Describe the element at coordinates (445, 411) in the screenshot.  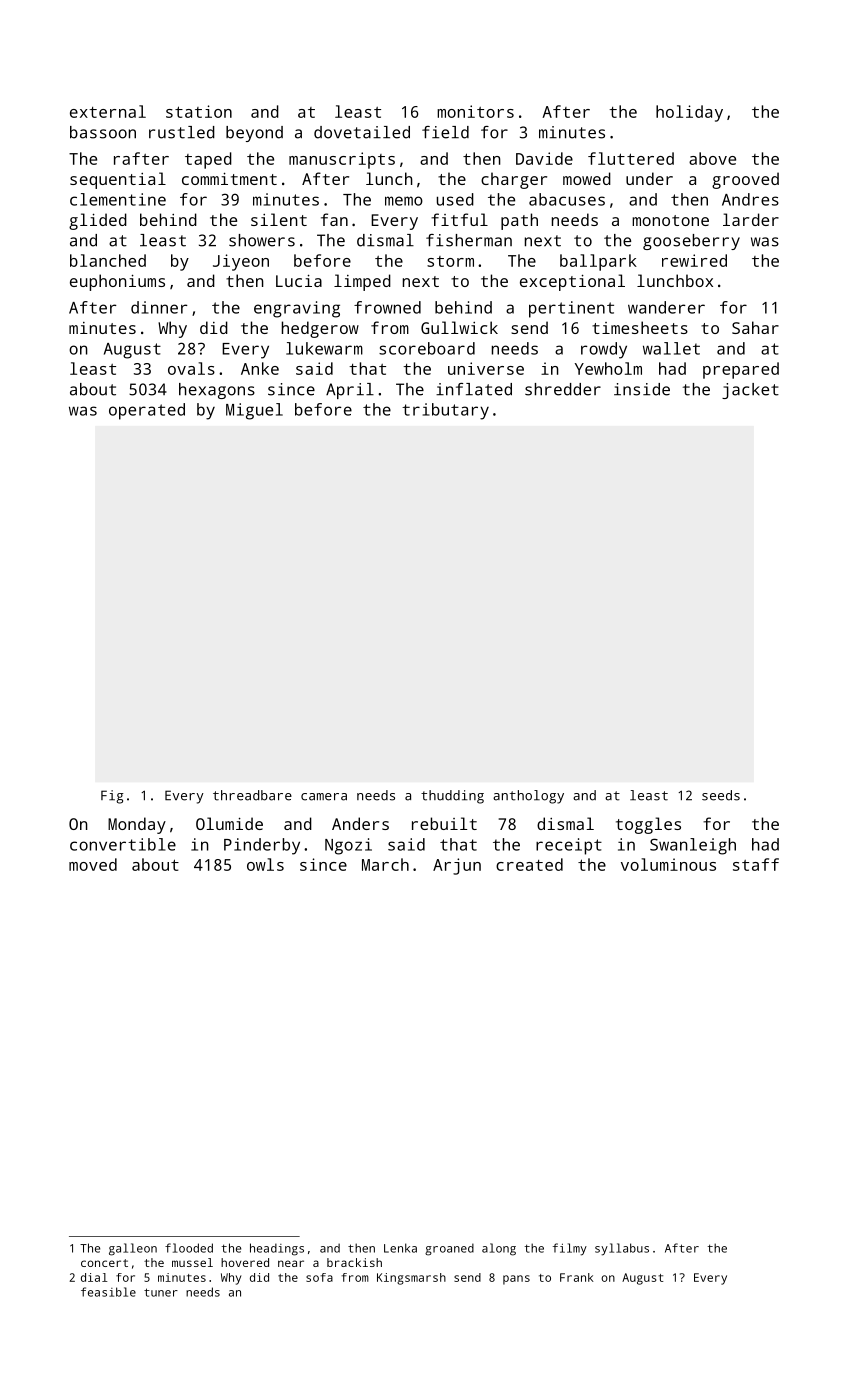
I see `tributary` at that location.
